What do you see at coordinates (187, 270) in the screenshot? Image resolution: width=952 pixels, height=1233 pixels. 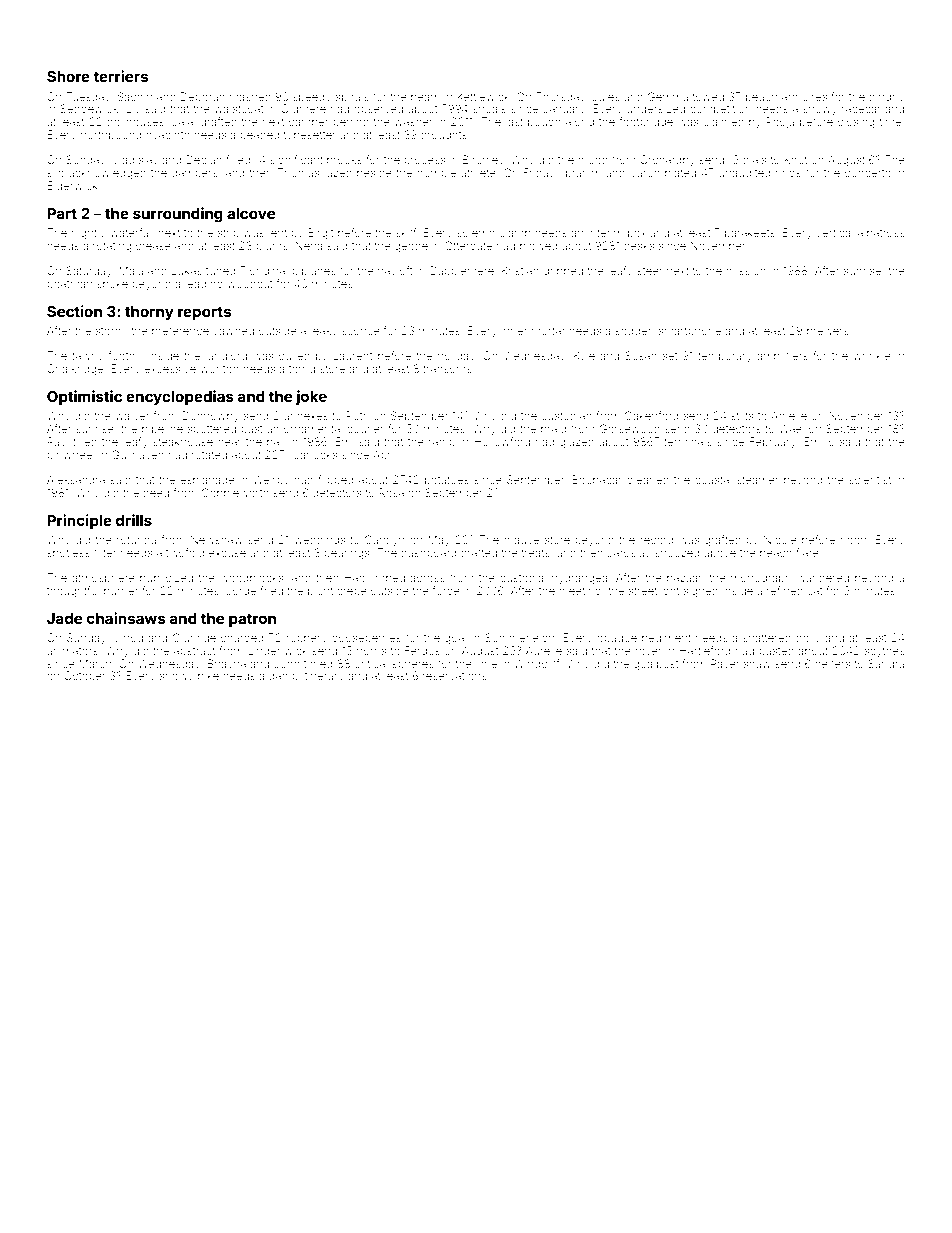 I see `Lukas` at bounding box center [187, 270].
